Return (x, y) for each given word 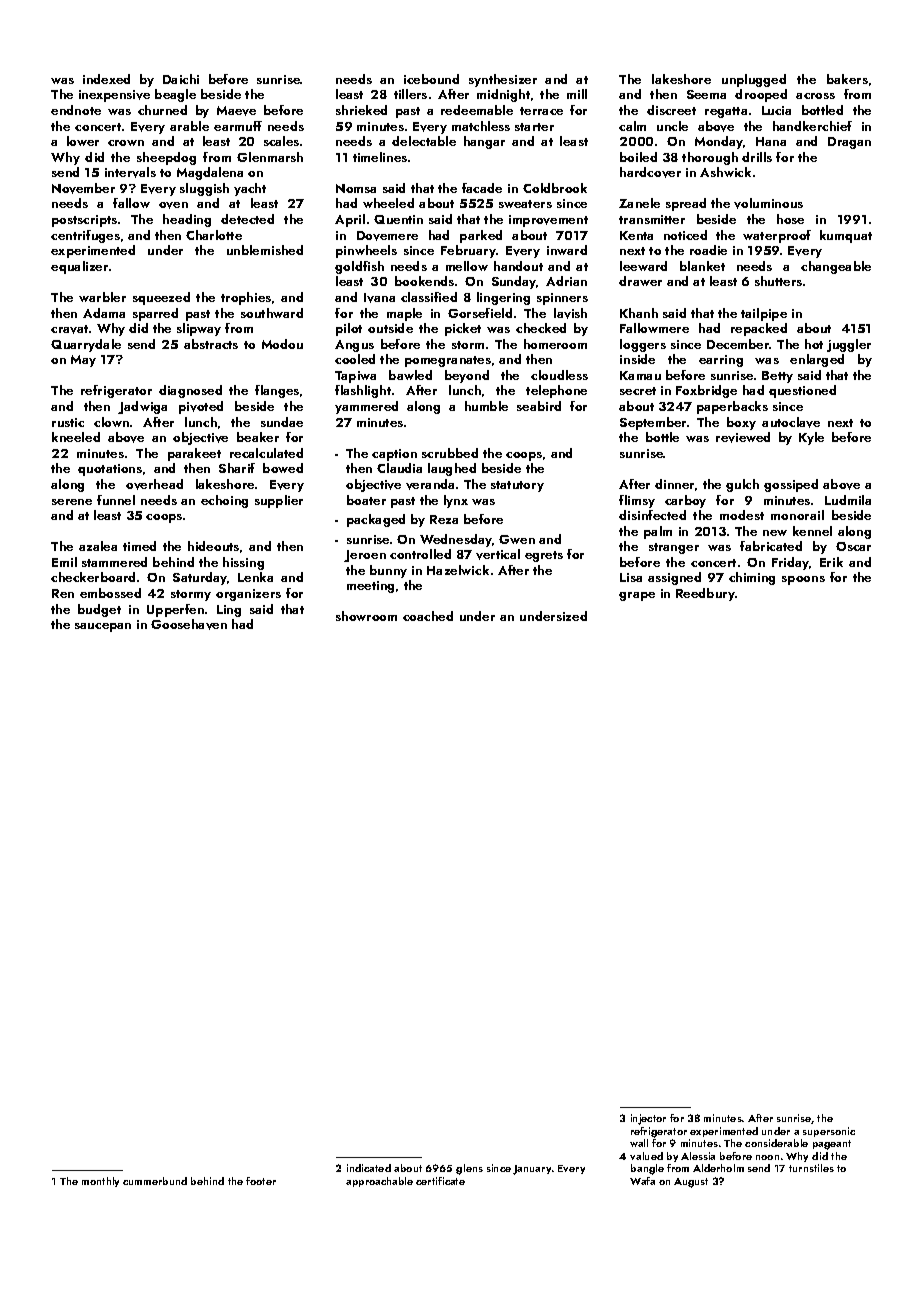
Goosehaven (189, 624)
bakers (847, 79)
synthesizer (503, 80)
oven (173, 205)
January (532, 1170)
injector (648, 1119)
